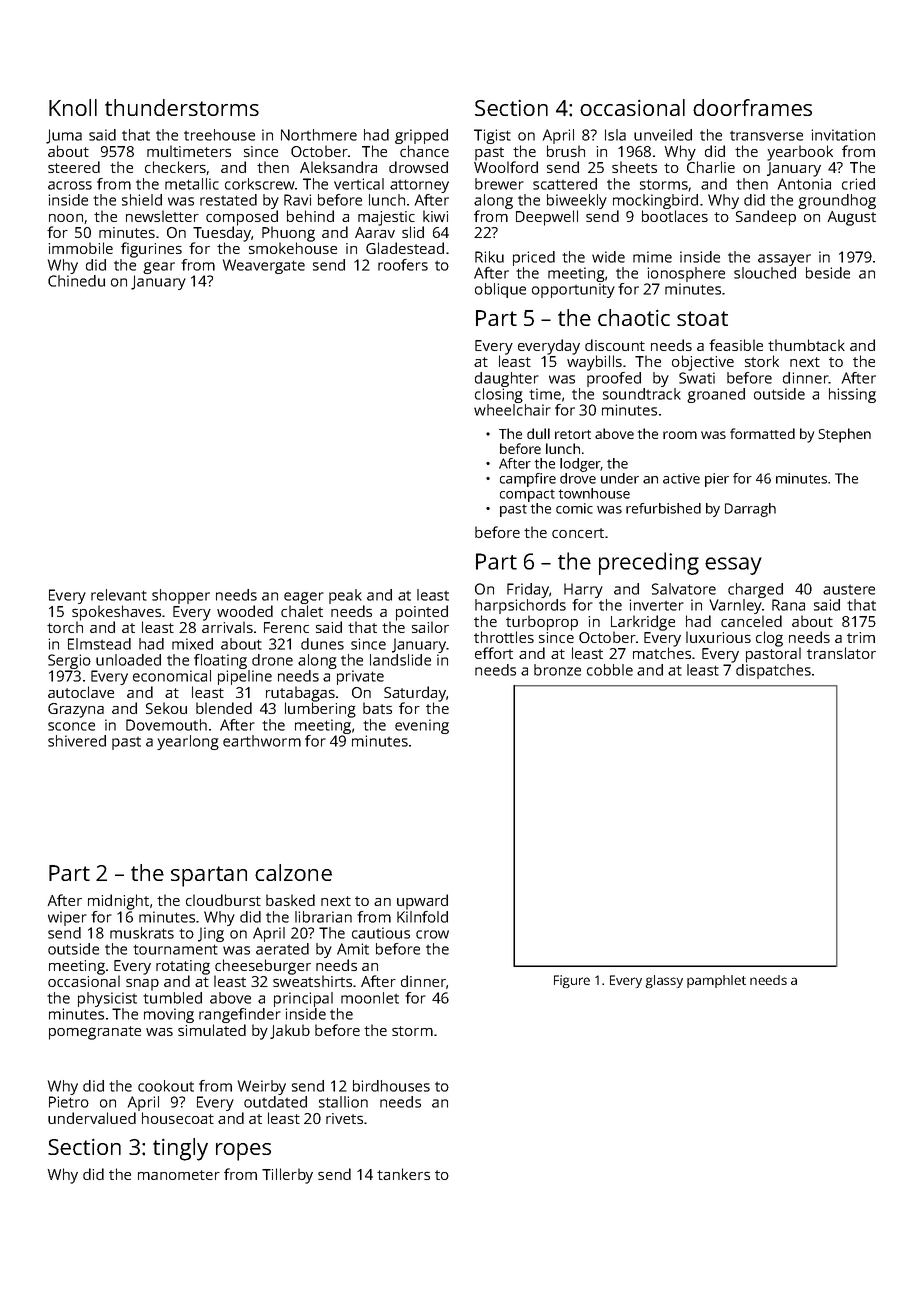 The width and height of the screenshot is (924, 1308). What do you see at coordinates (828, 273) in the screenshot?
I see `beside` at bounding box center [828, 273].
